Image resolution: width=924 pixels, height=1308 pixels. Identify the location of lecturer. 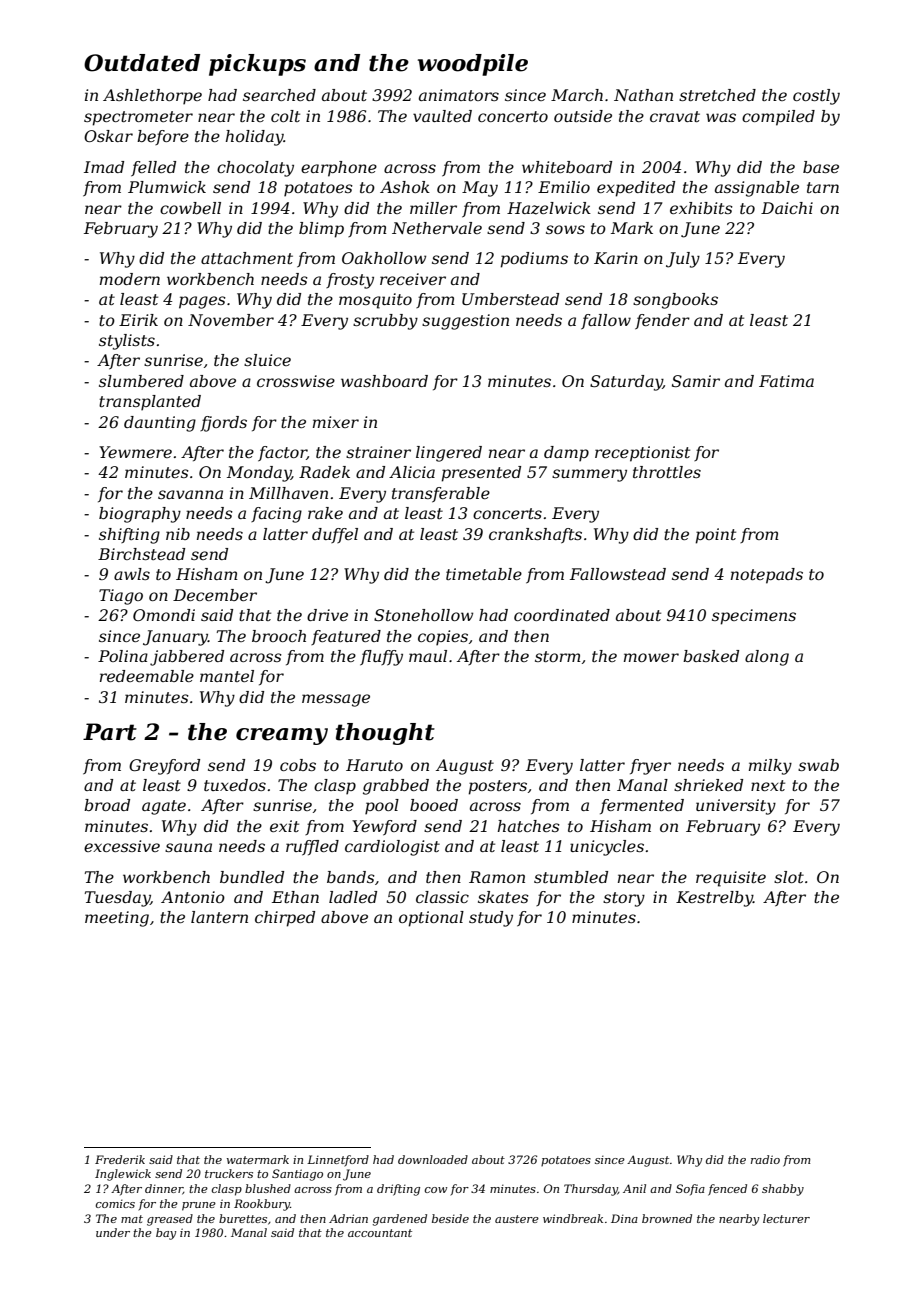
(786, 1218).
